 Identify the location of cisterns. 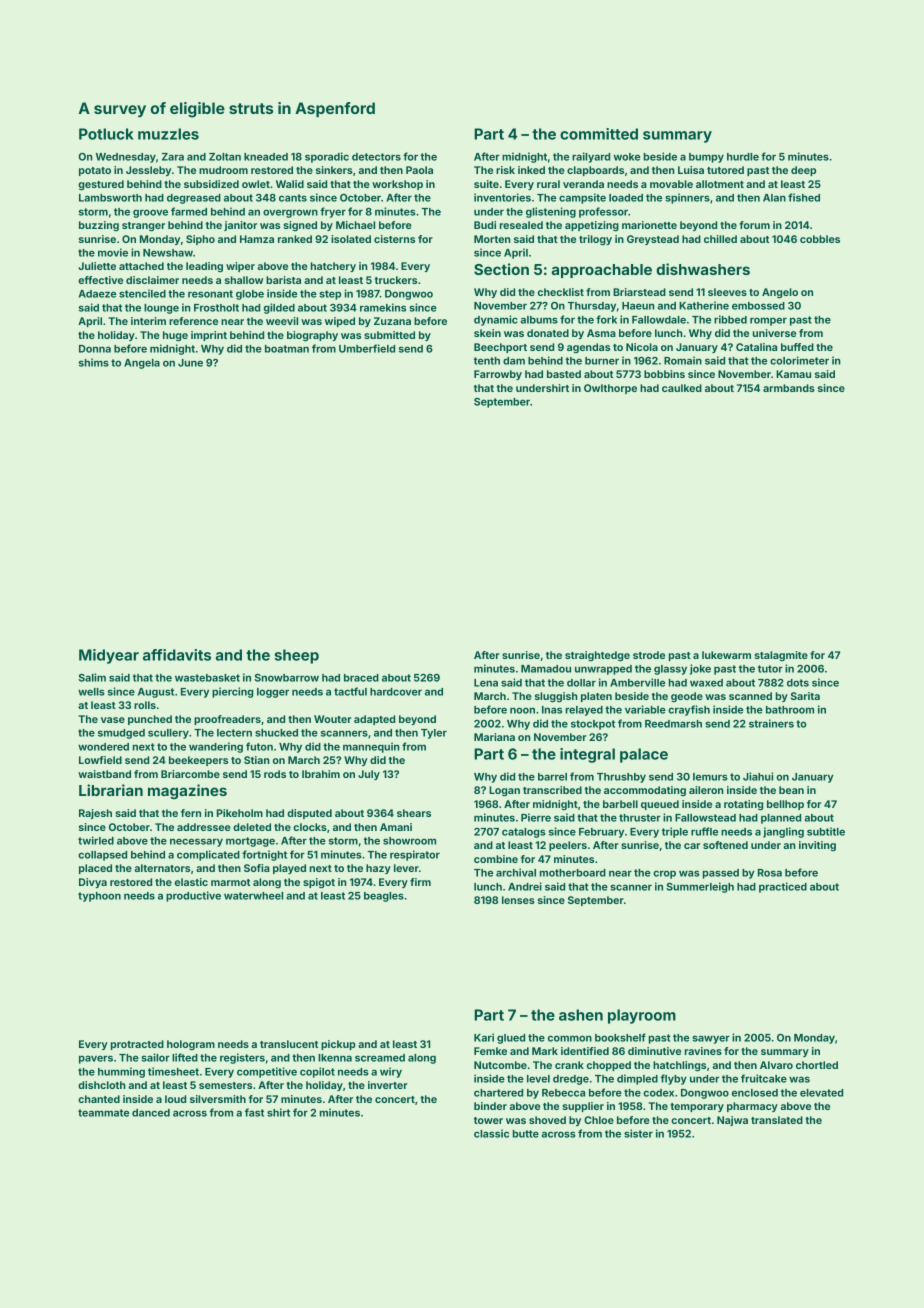
(394, 239).
